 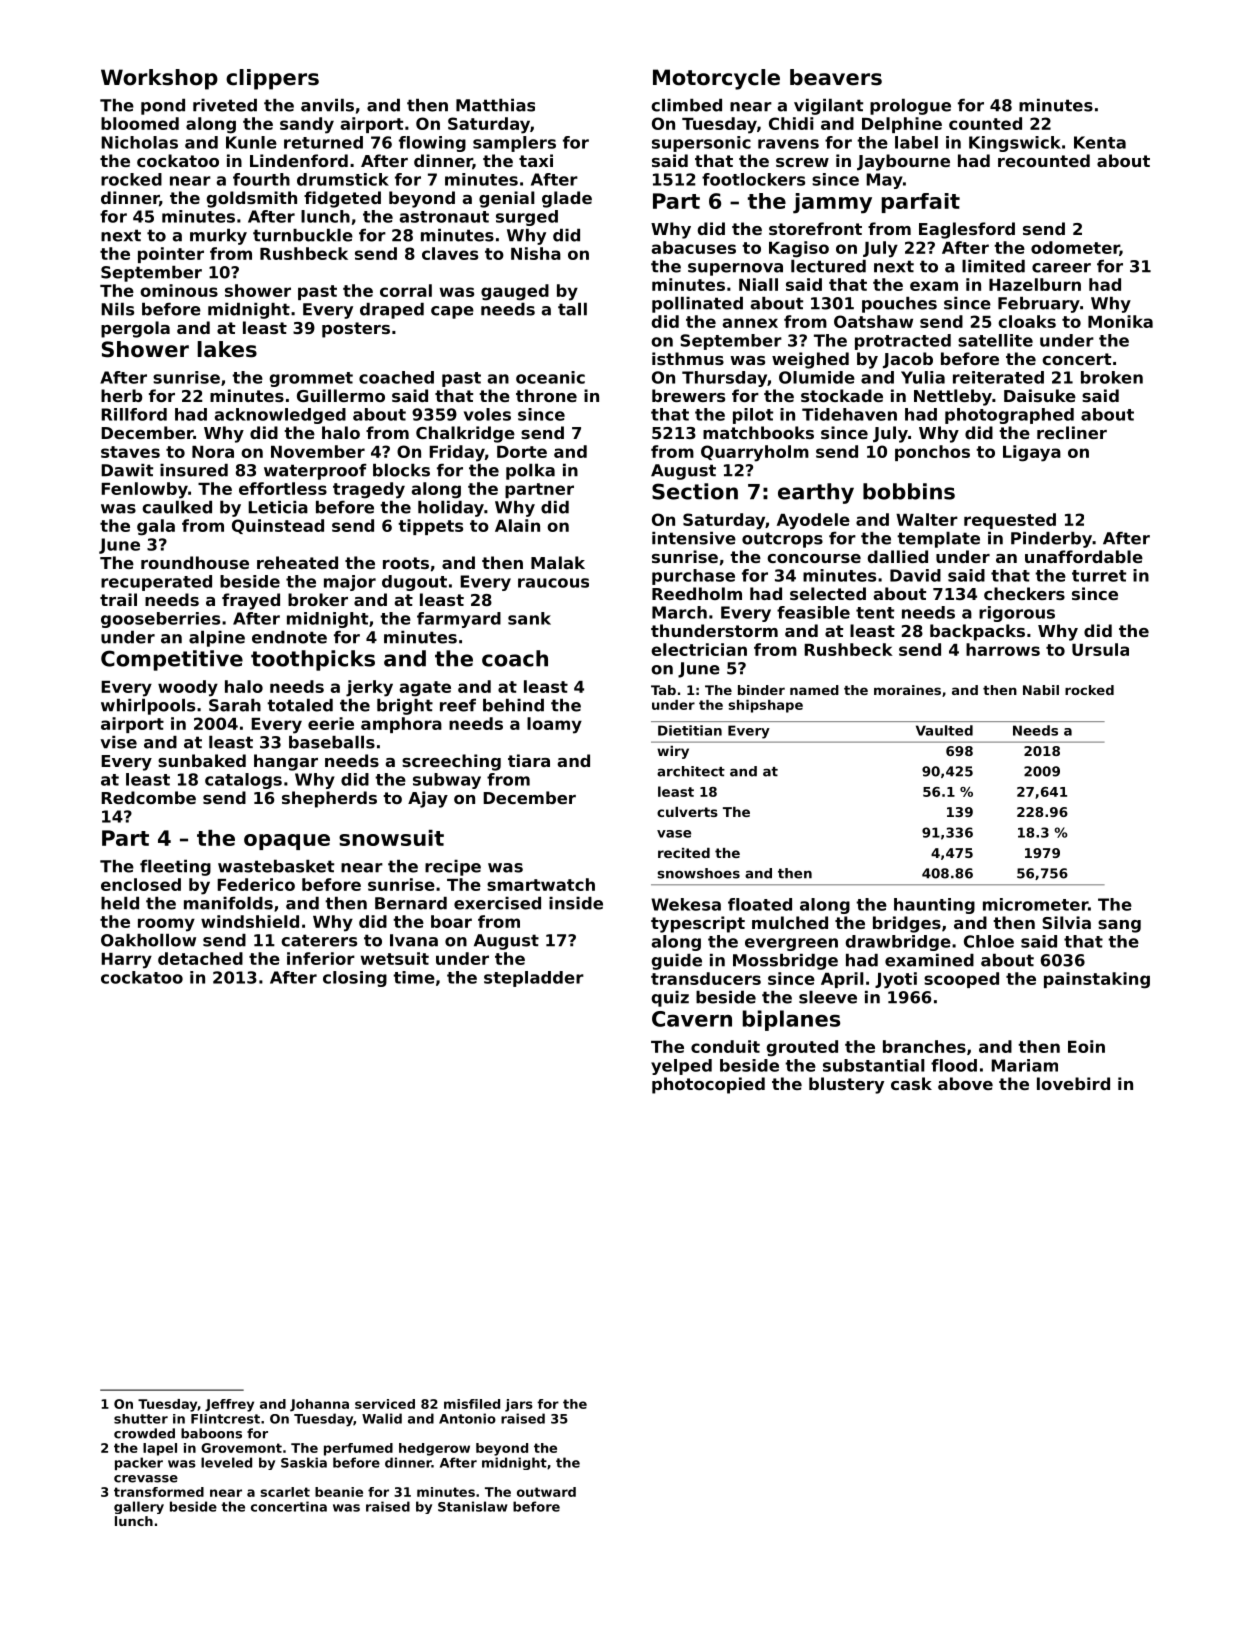 I want to click on Stanislaw, so click(x=473, y=1506).
